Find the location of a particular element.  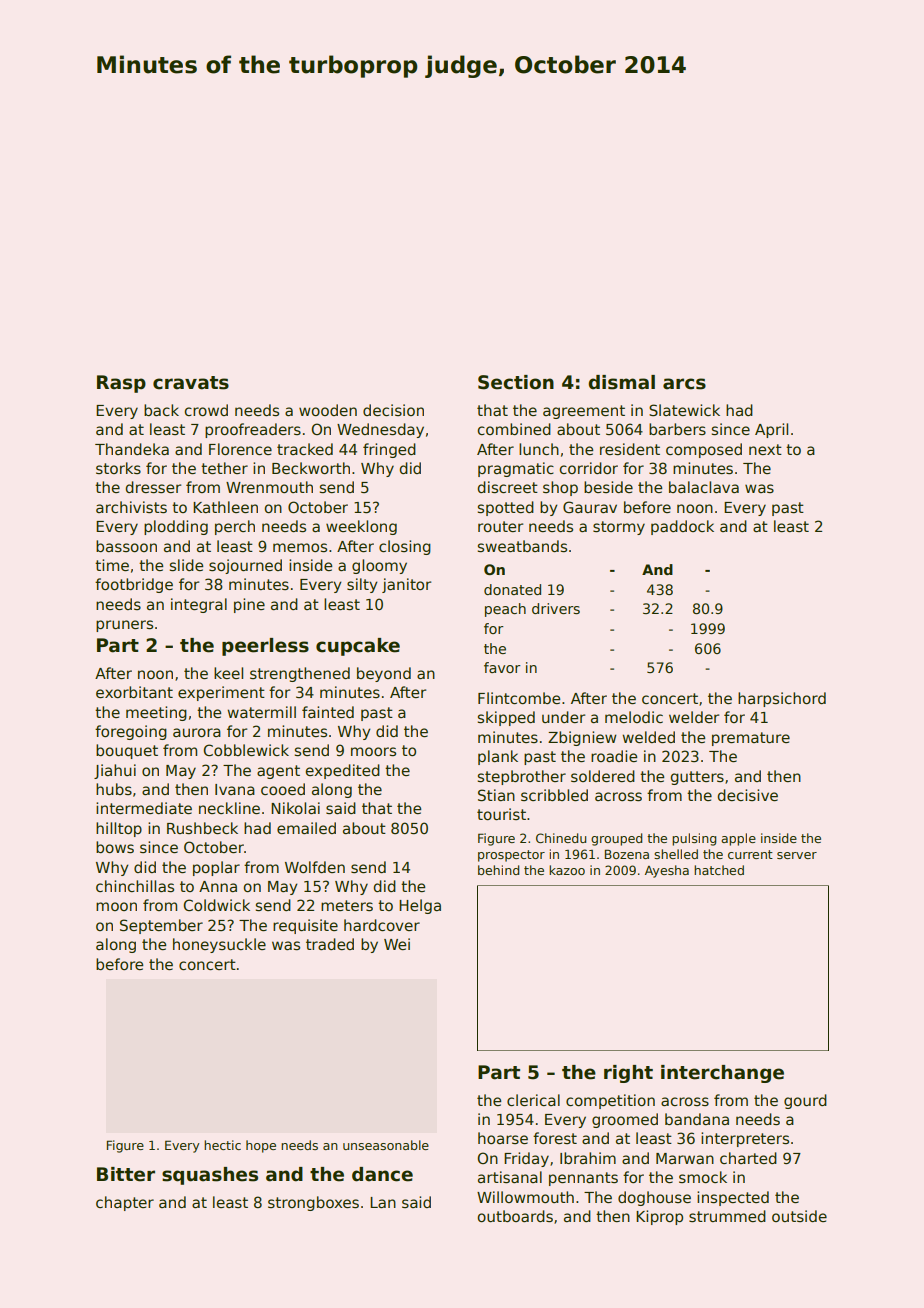

Section is located at coordinates (516, 382).
